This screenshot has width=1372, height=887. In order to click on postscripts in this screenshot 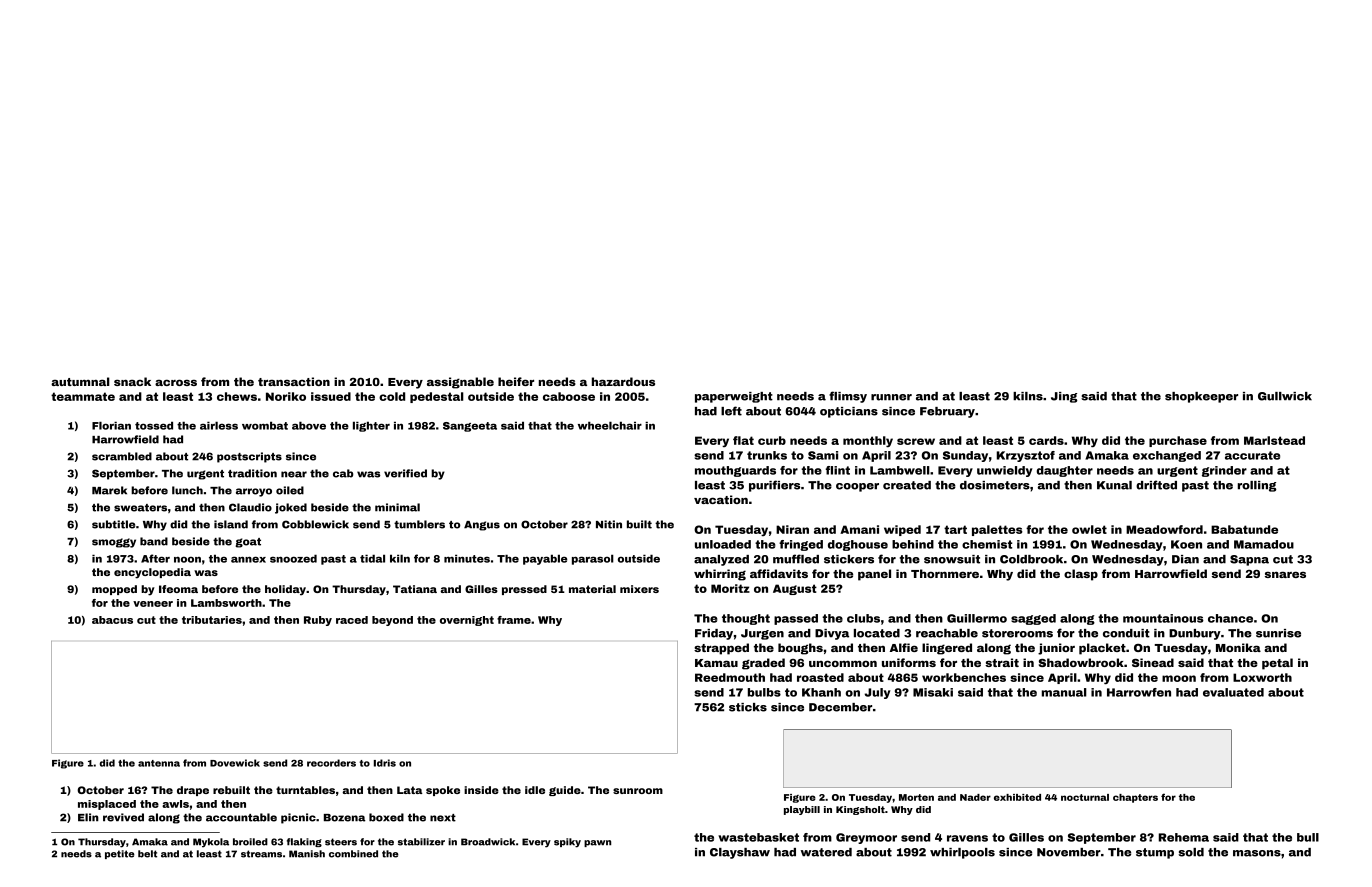, I will do `click(249, 457)`.
